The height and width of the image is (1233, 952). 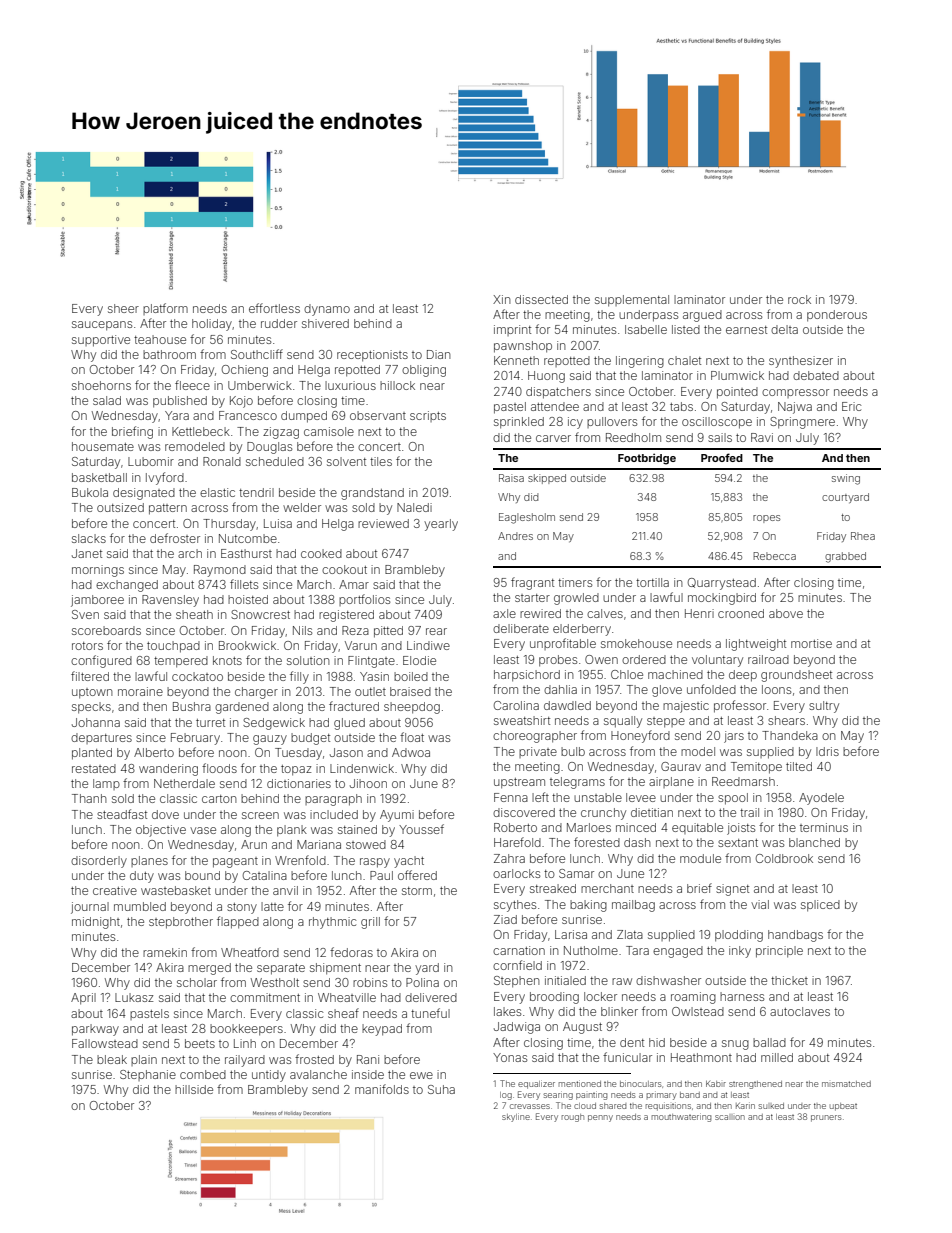 I want to click on Brookwick, so click(x=247, y=645).
